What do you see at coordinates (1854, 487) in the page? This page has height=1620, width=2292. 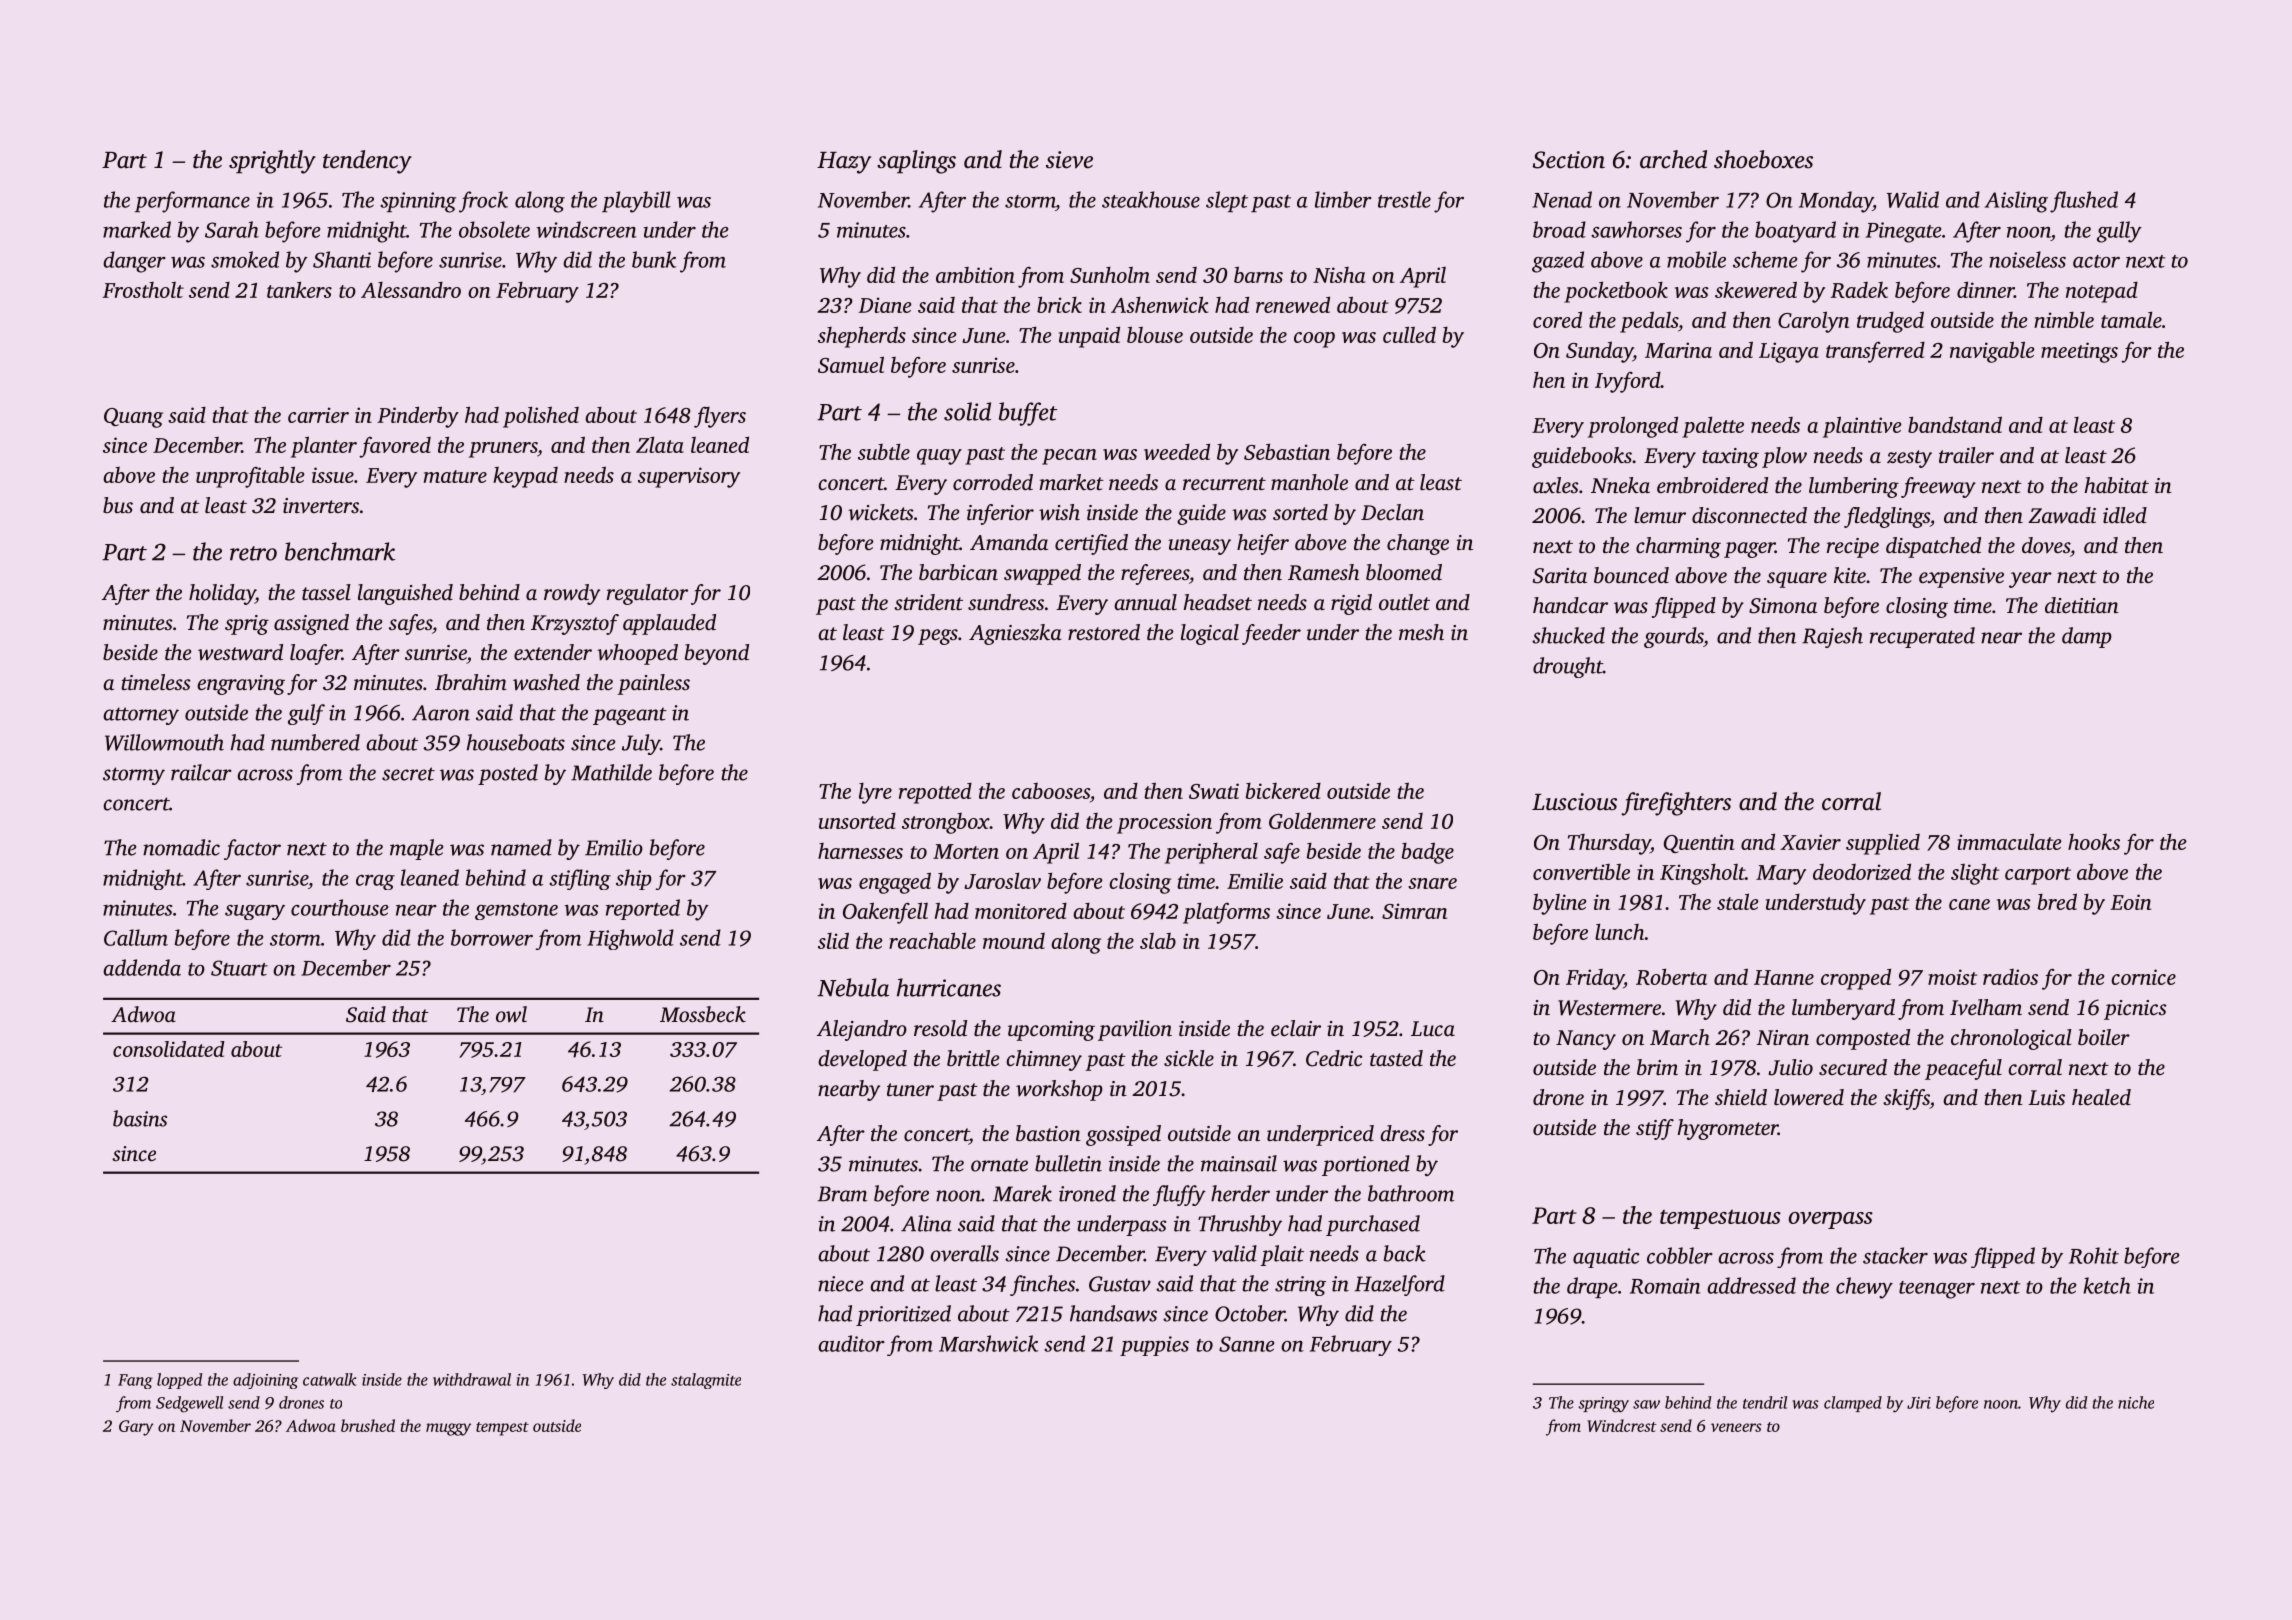 I see `lumbering` at bounding box center [1854, 487].
